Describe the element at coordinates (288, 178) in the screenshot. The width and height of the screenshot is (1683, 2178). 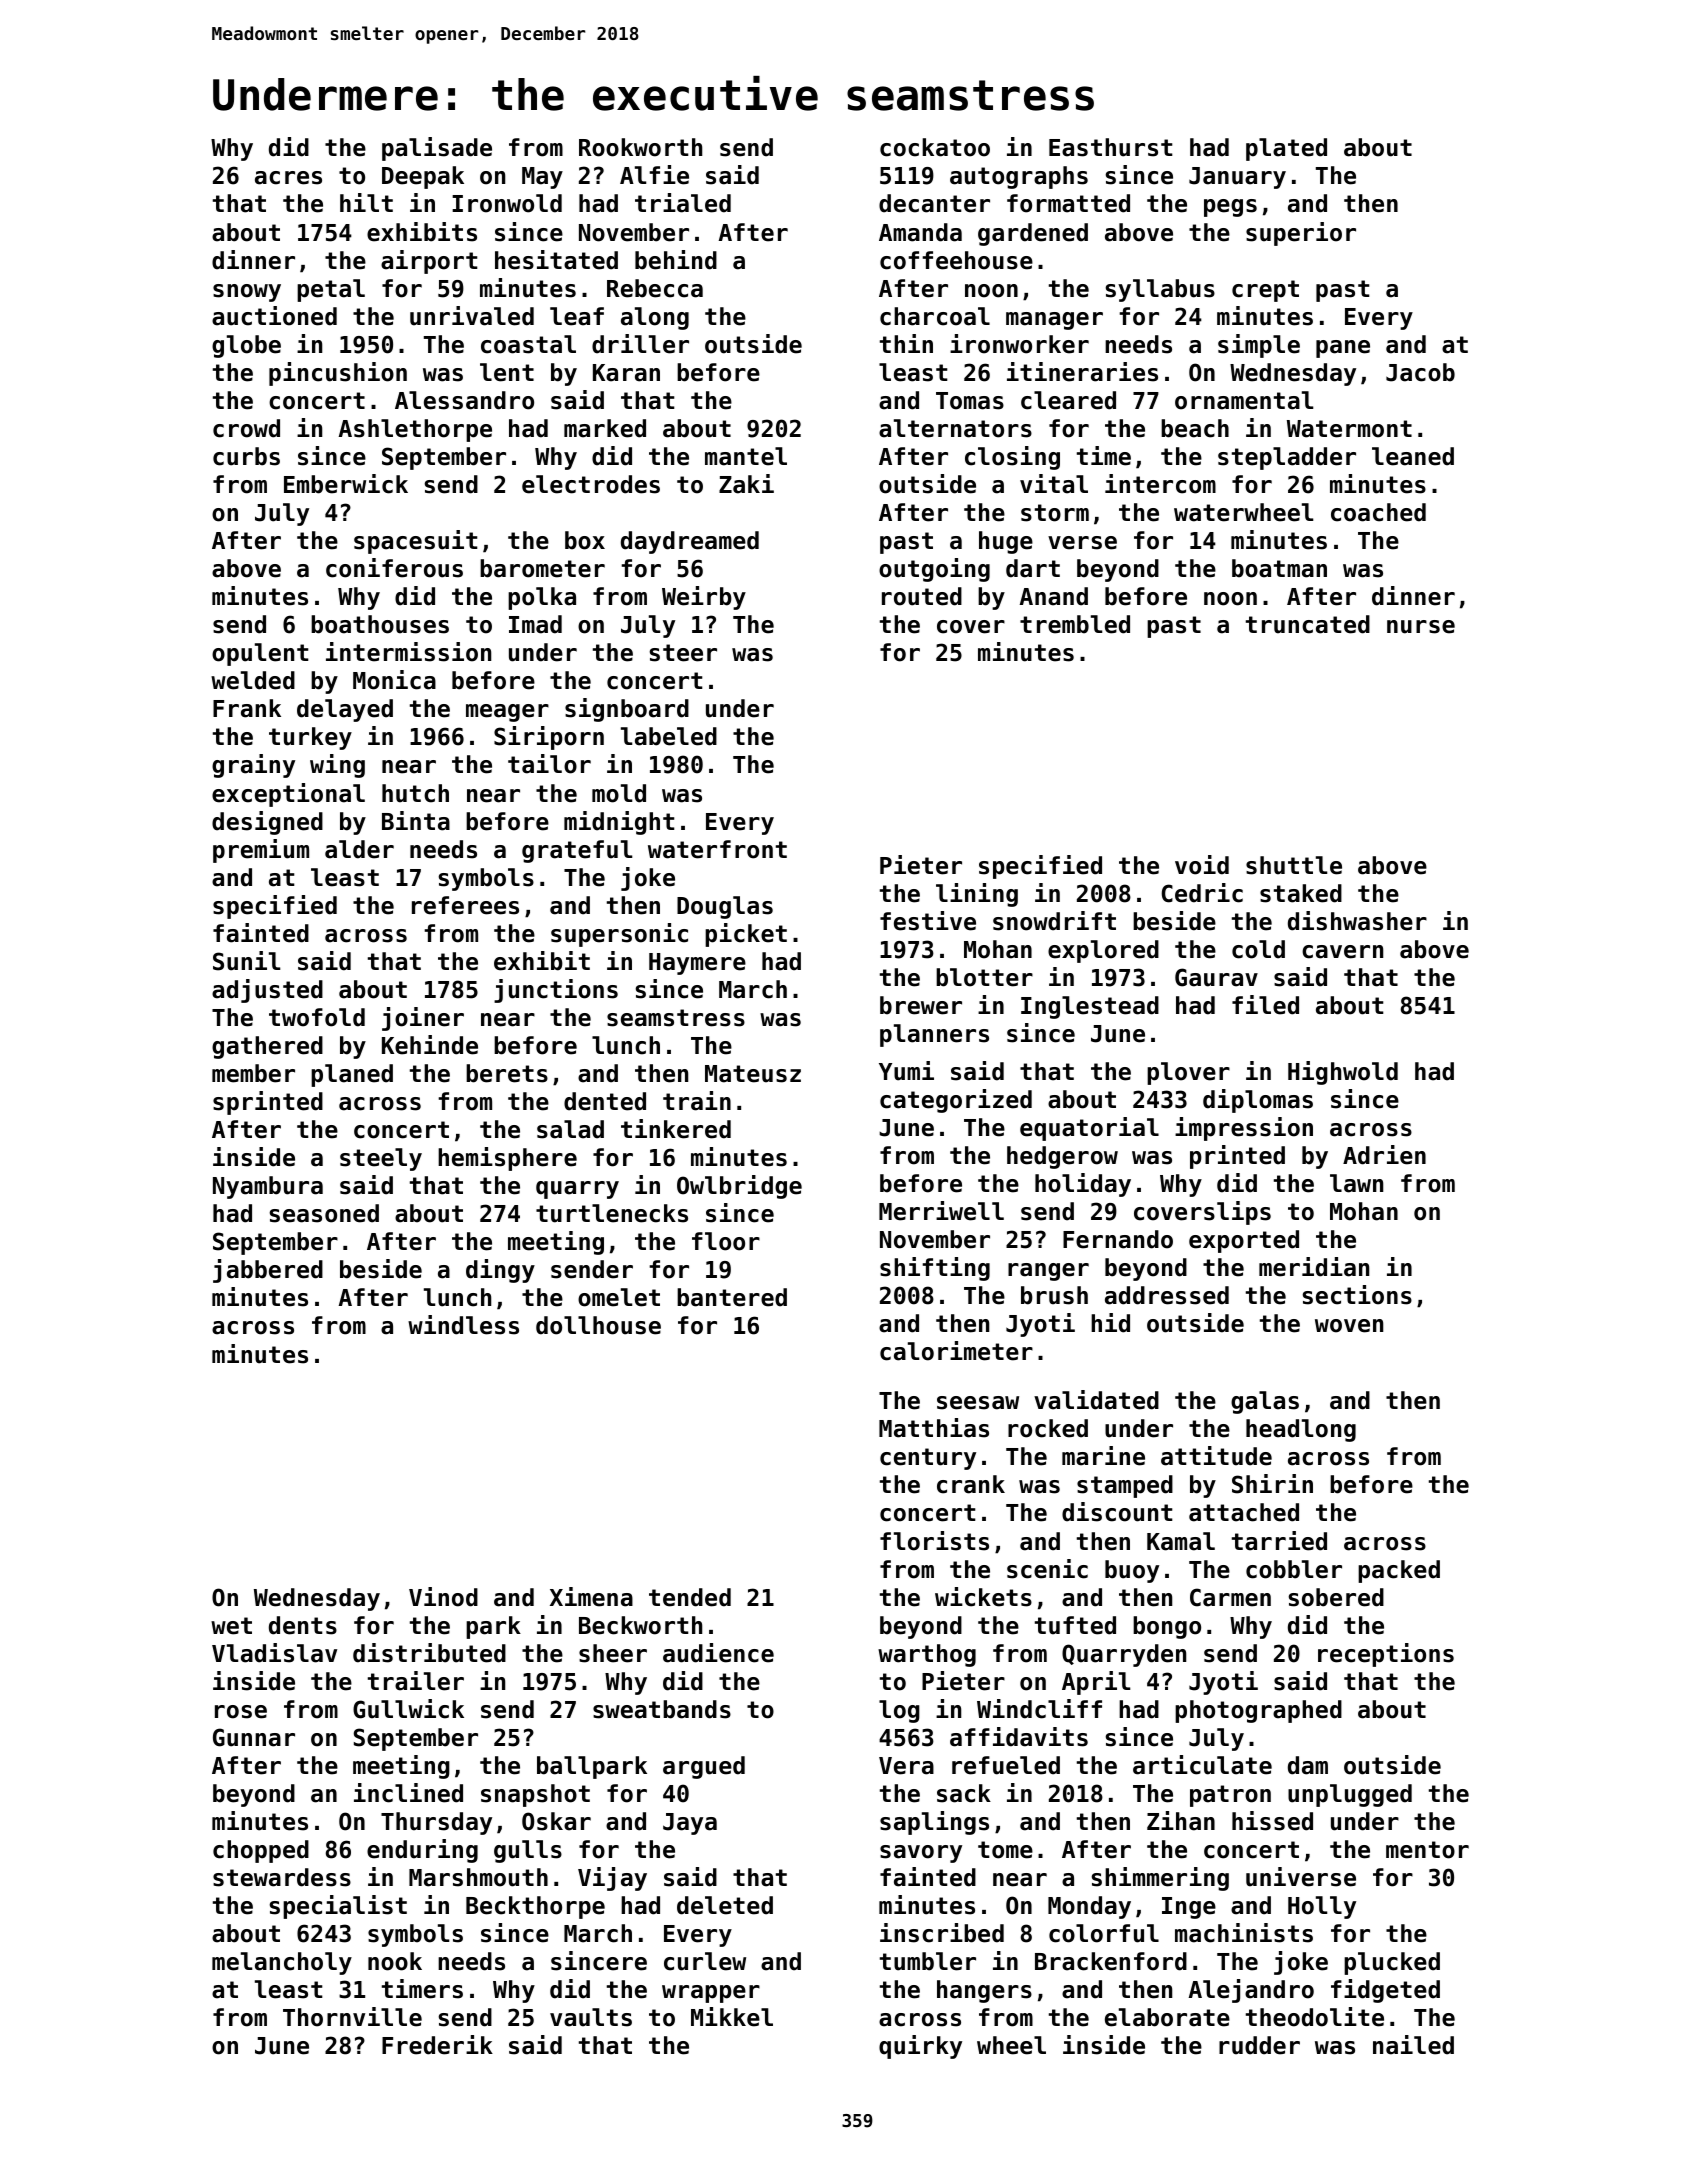
I see `acres` at that location.
